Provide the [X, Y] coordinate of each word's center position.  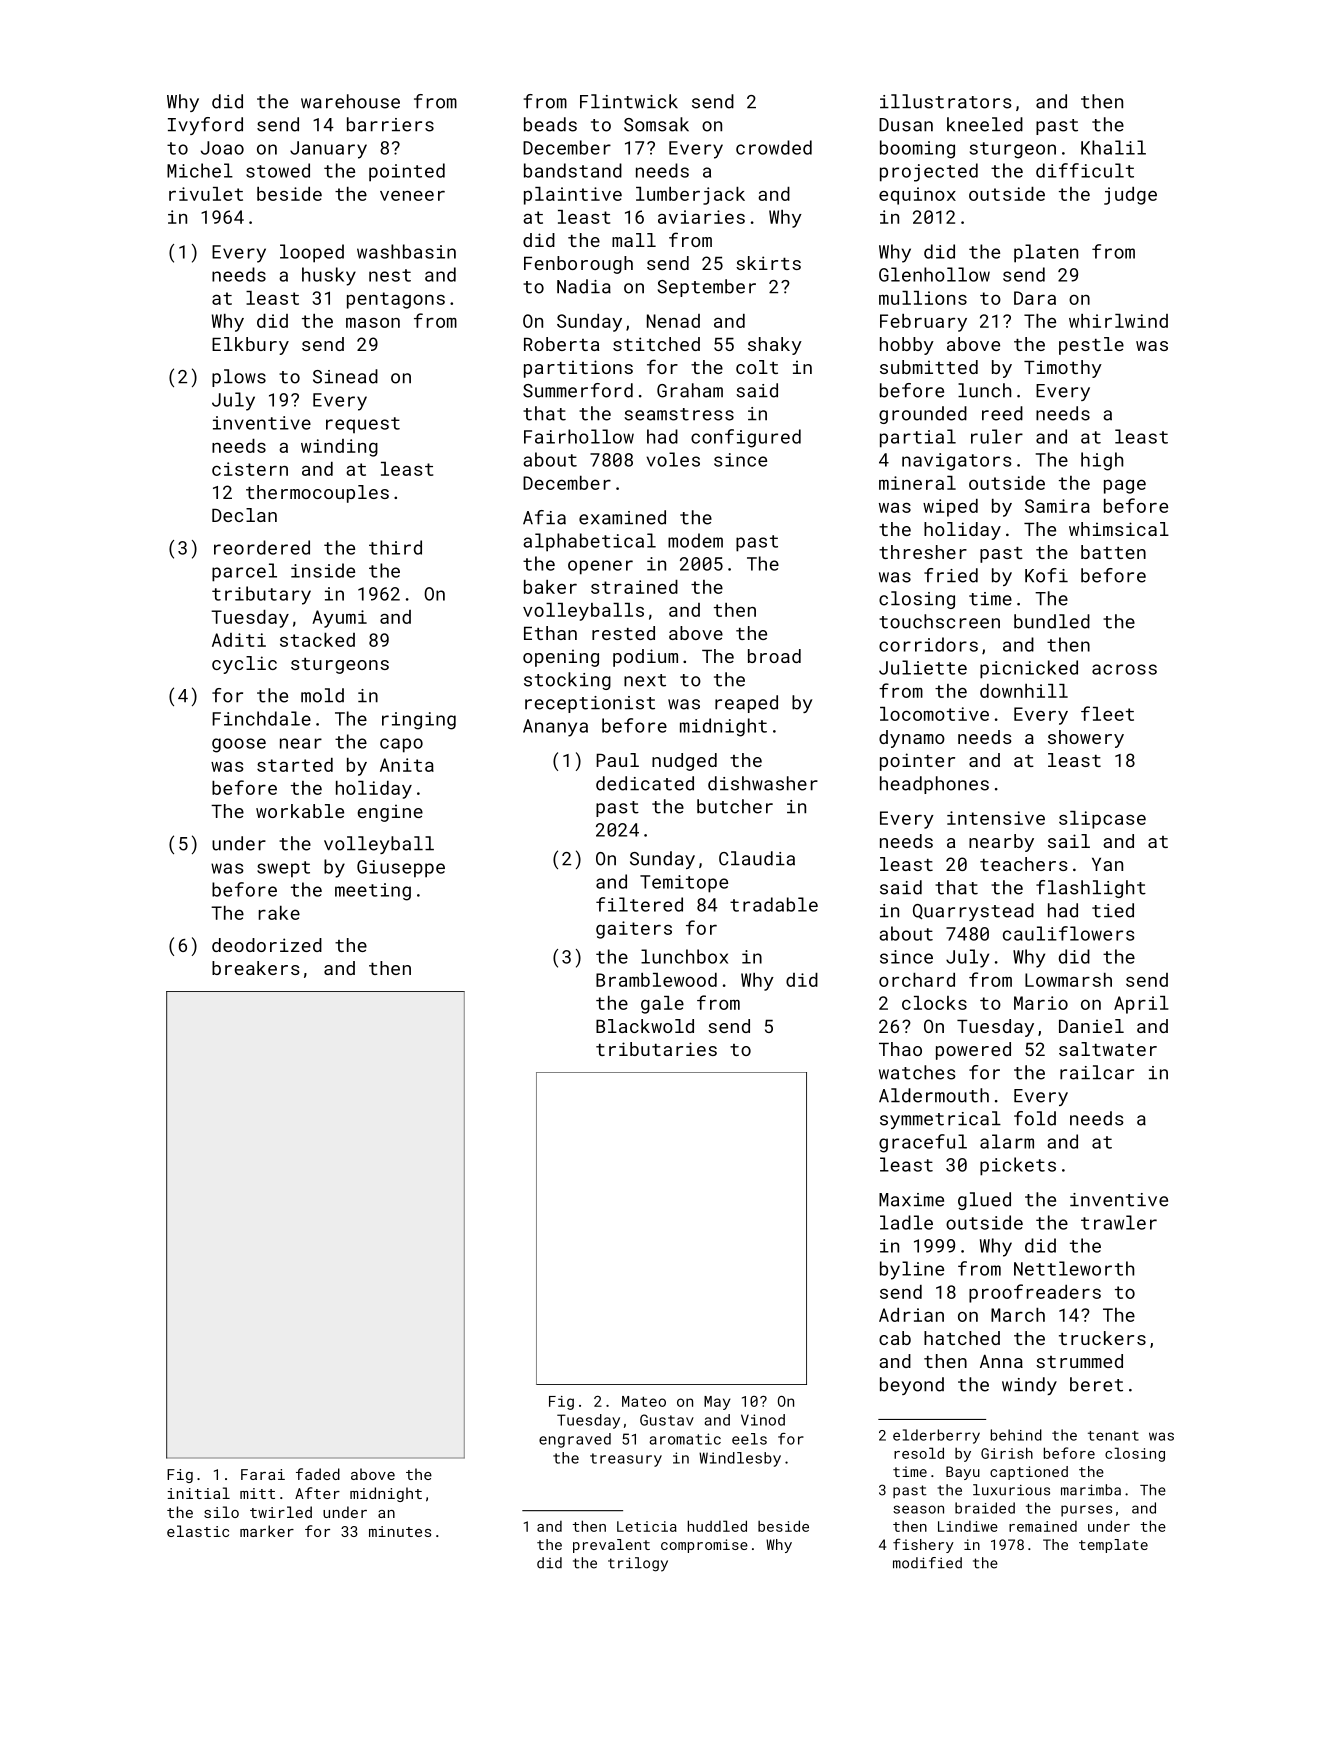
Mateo [644, 1401]
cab [895, 1338]
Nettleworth [1074, 1268]
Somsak [656, 124]
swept [283, 869]
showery [1086, 739]
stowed [278, 170]
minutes [400, 1531]
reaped [746, 704]
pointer [917, 762]
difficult [1085, 170]
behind [1016, 1435]
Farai [263, 1474]
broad [774, 656]
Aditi [239, 640]
